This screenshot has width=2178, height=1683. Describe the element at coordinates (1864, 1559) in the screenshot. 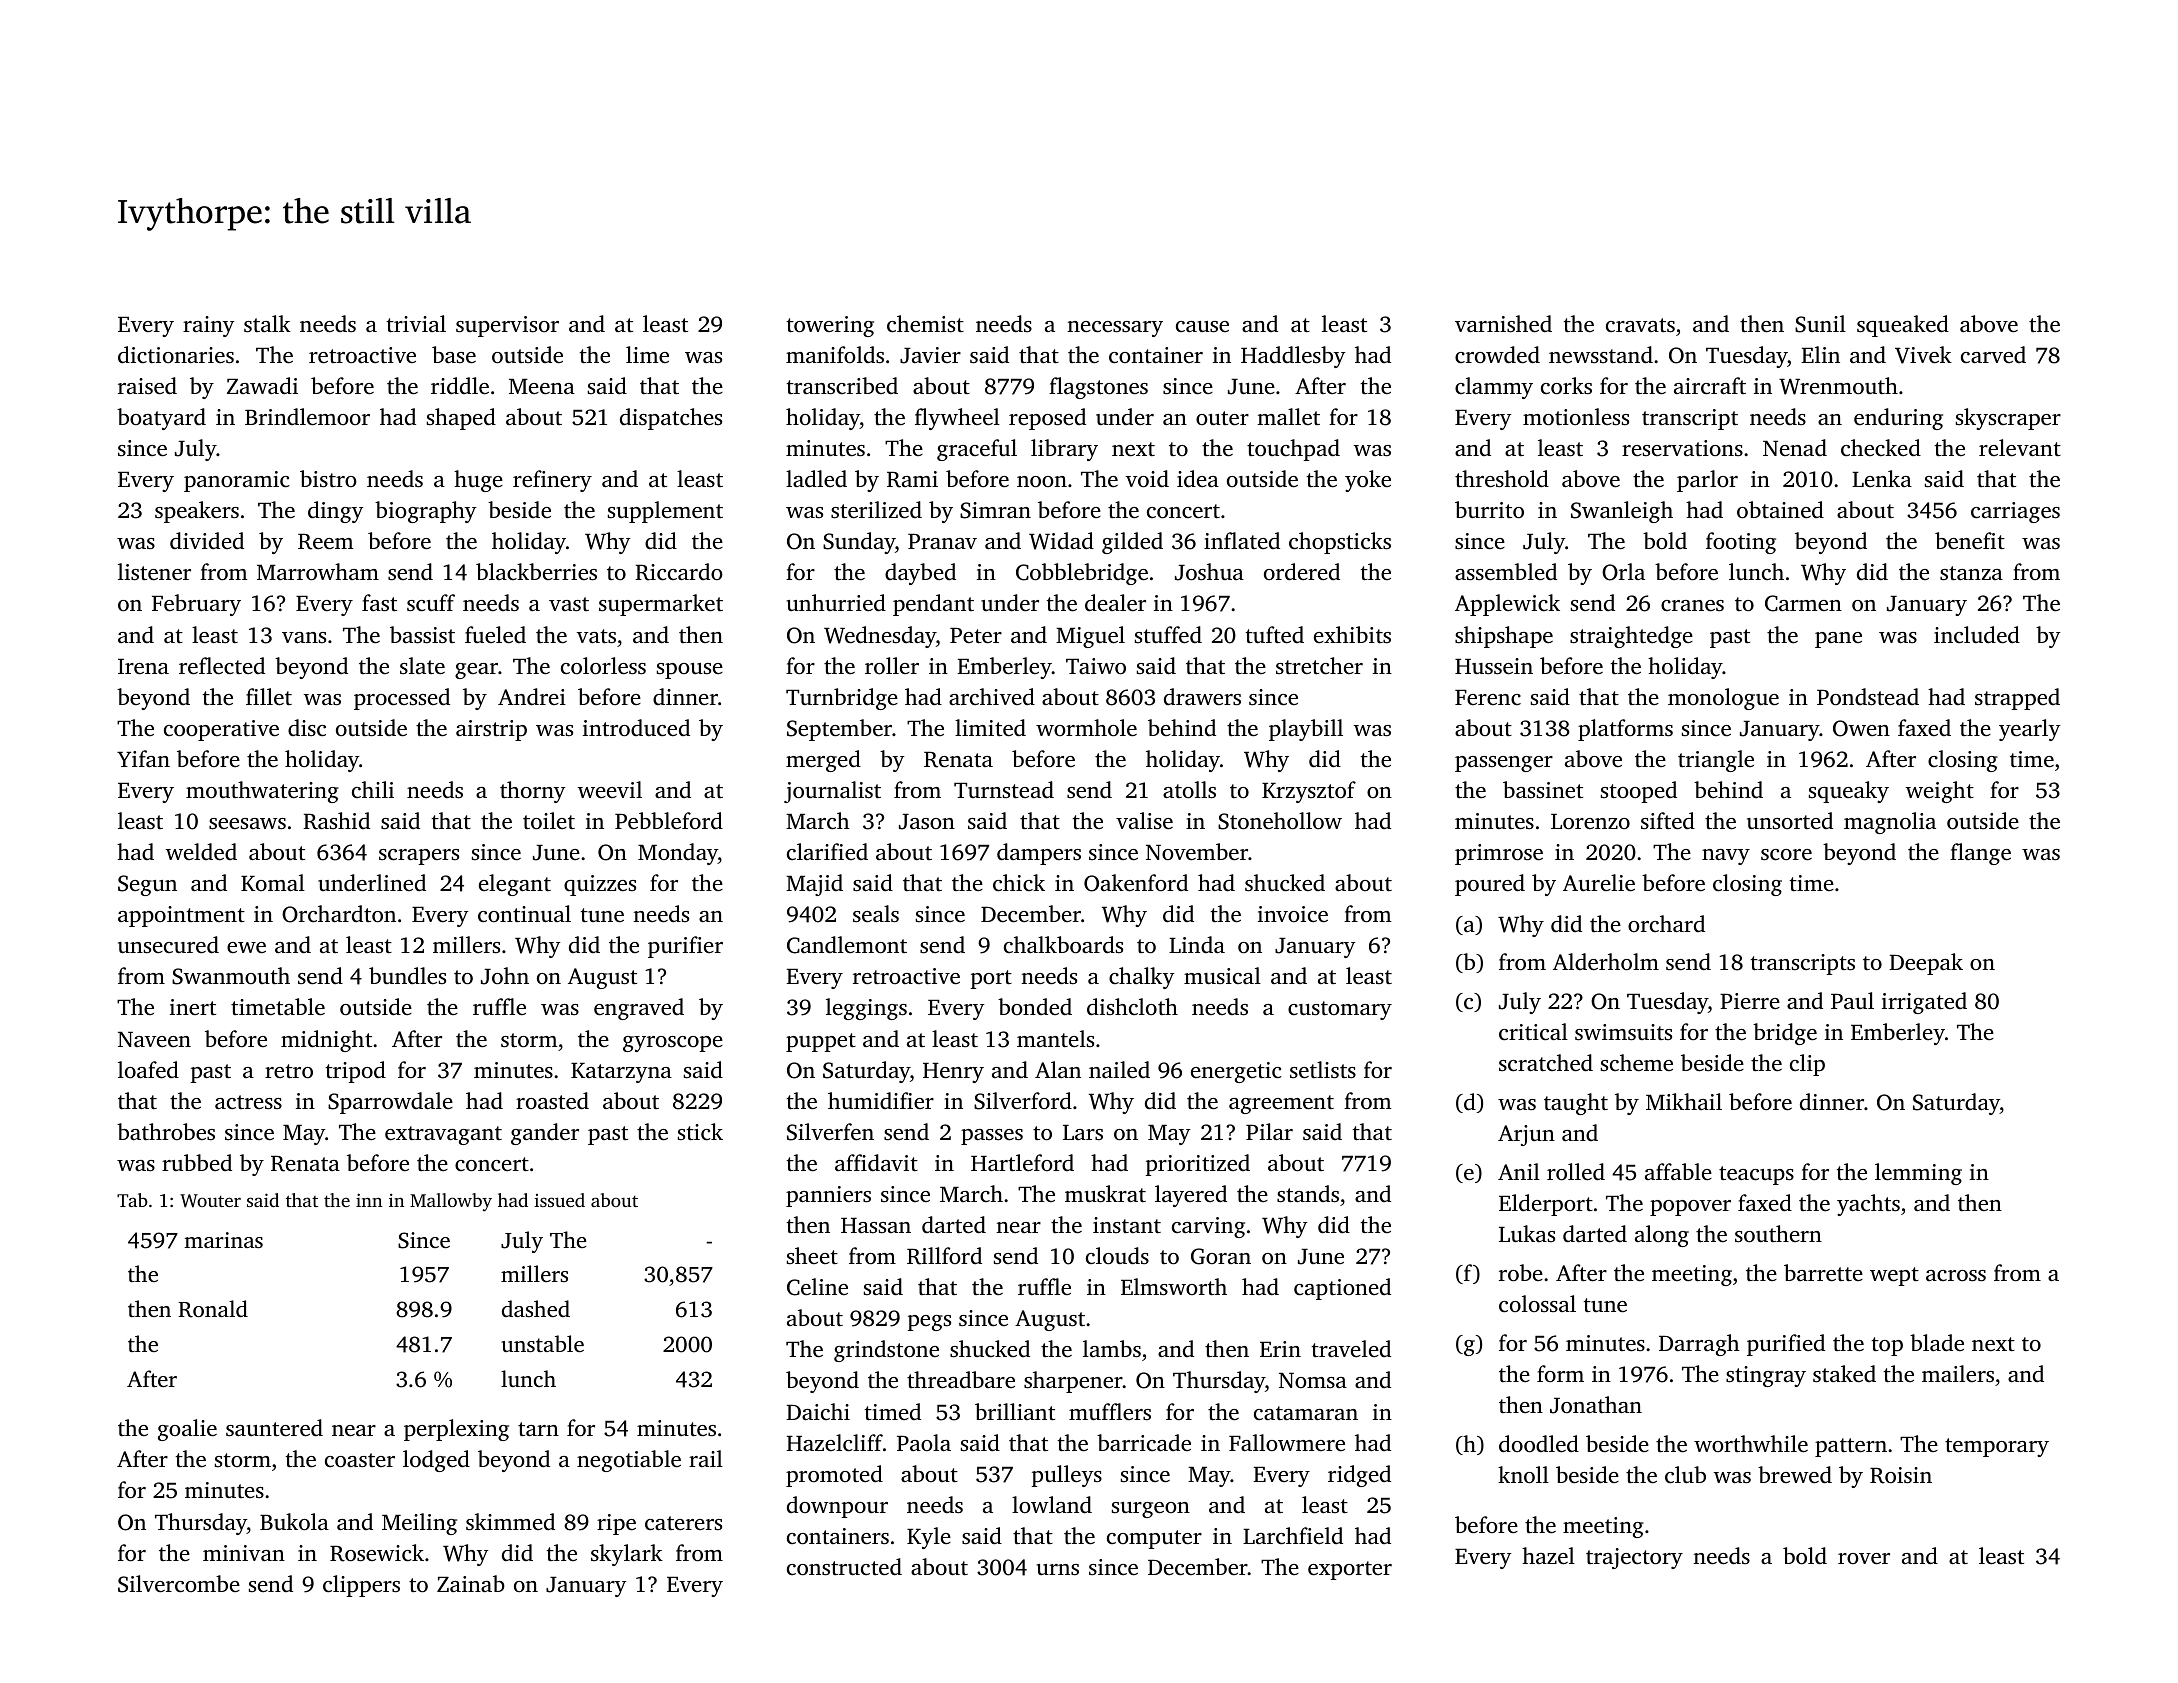

I see `rover` at that location.
